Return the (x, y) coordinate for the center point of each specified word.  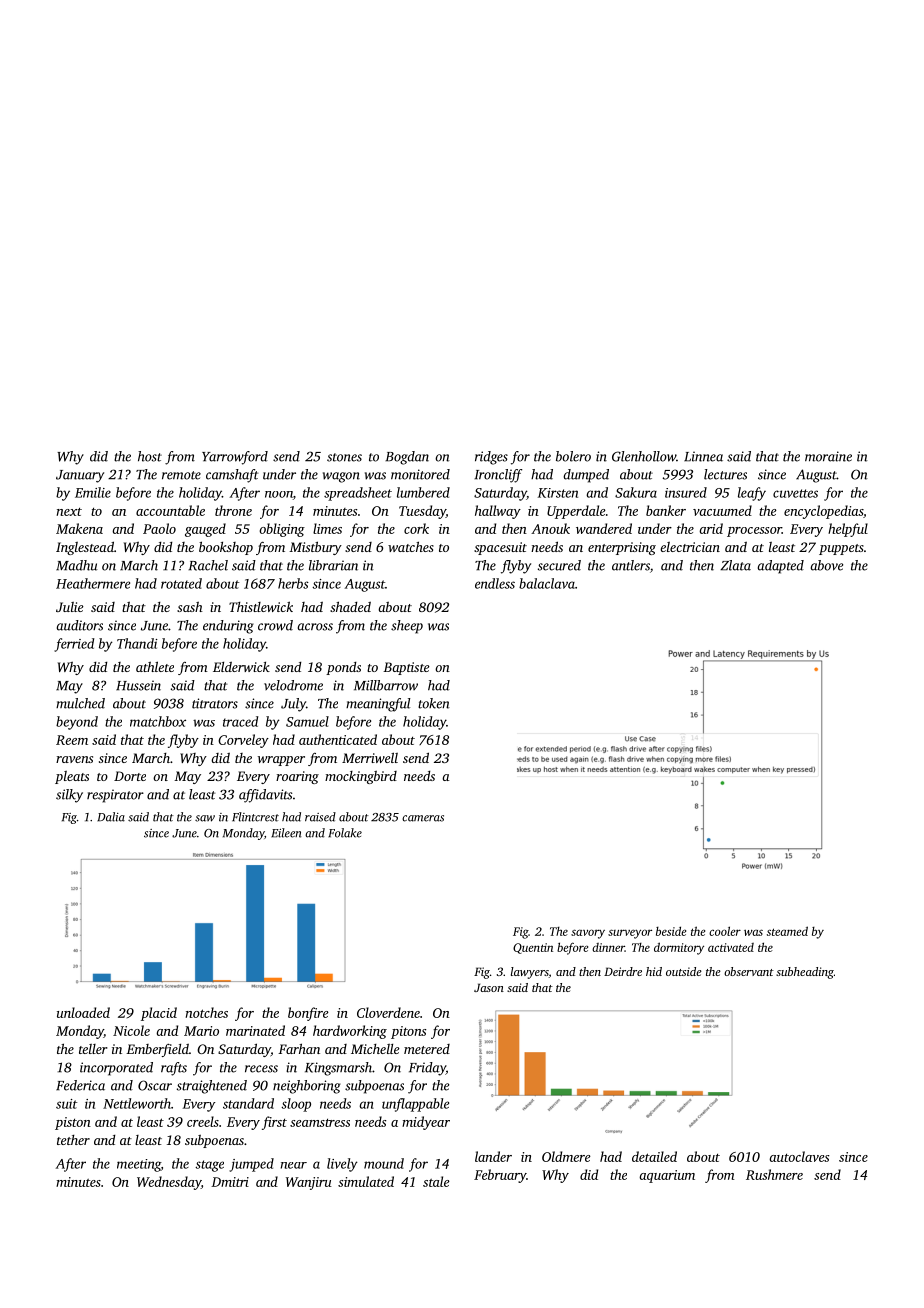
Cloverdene (388, 1012)
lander (493, 1156)
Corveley (243, 741)
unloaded (83, 1012)
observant (749, 971)
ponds (343, 668)
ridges (491, 458)
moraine (828, 456)
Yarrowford (235, 458)
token (434, 703)
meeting (139, 1165)
